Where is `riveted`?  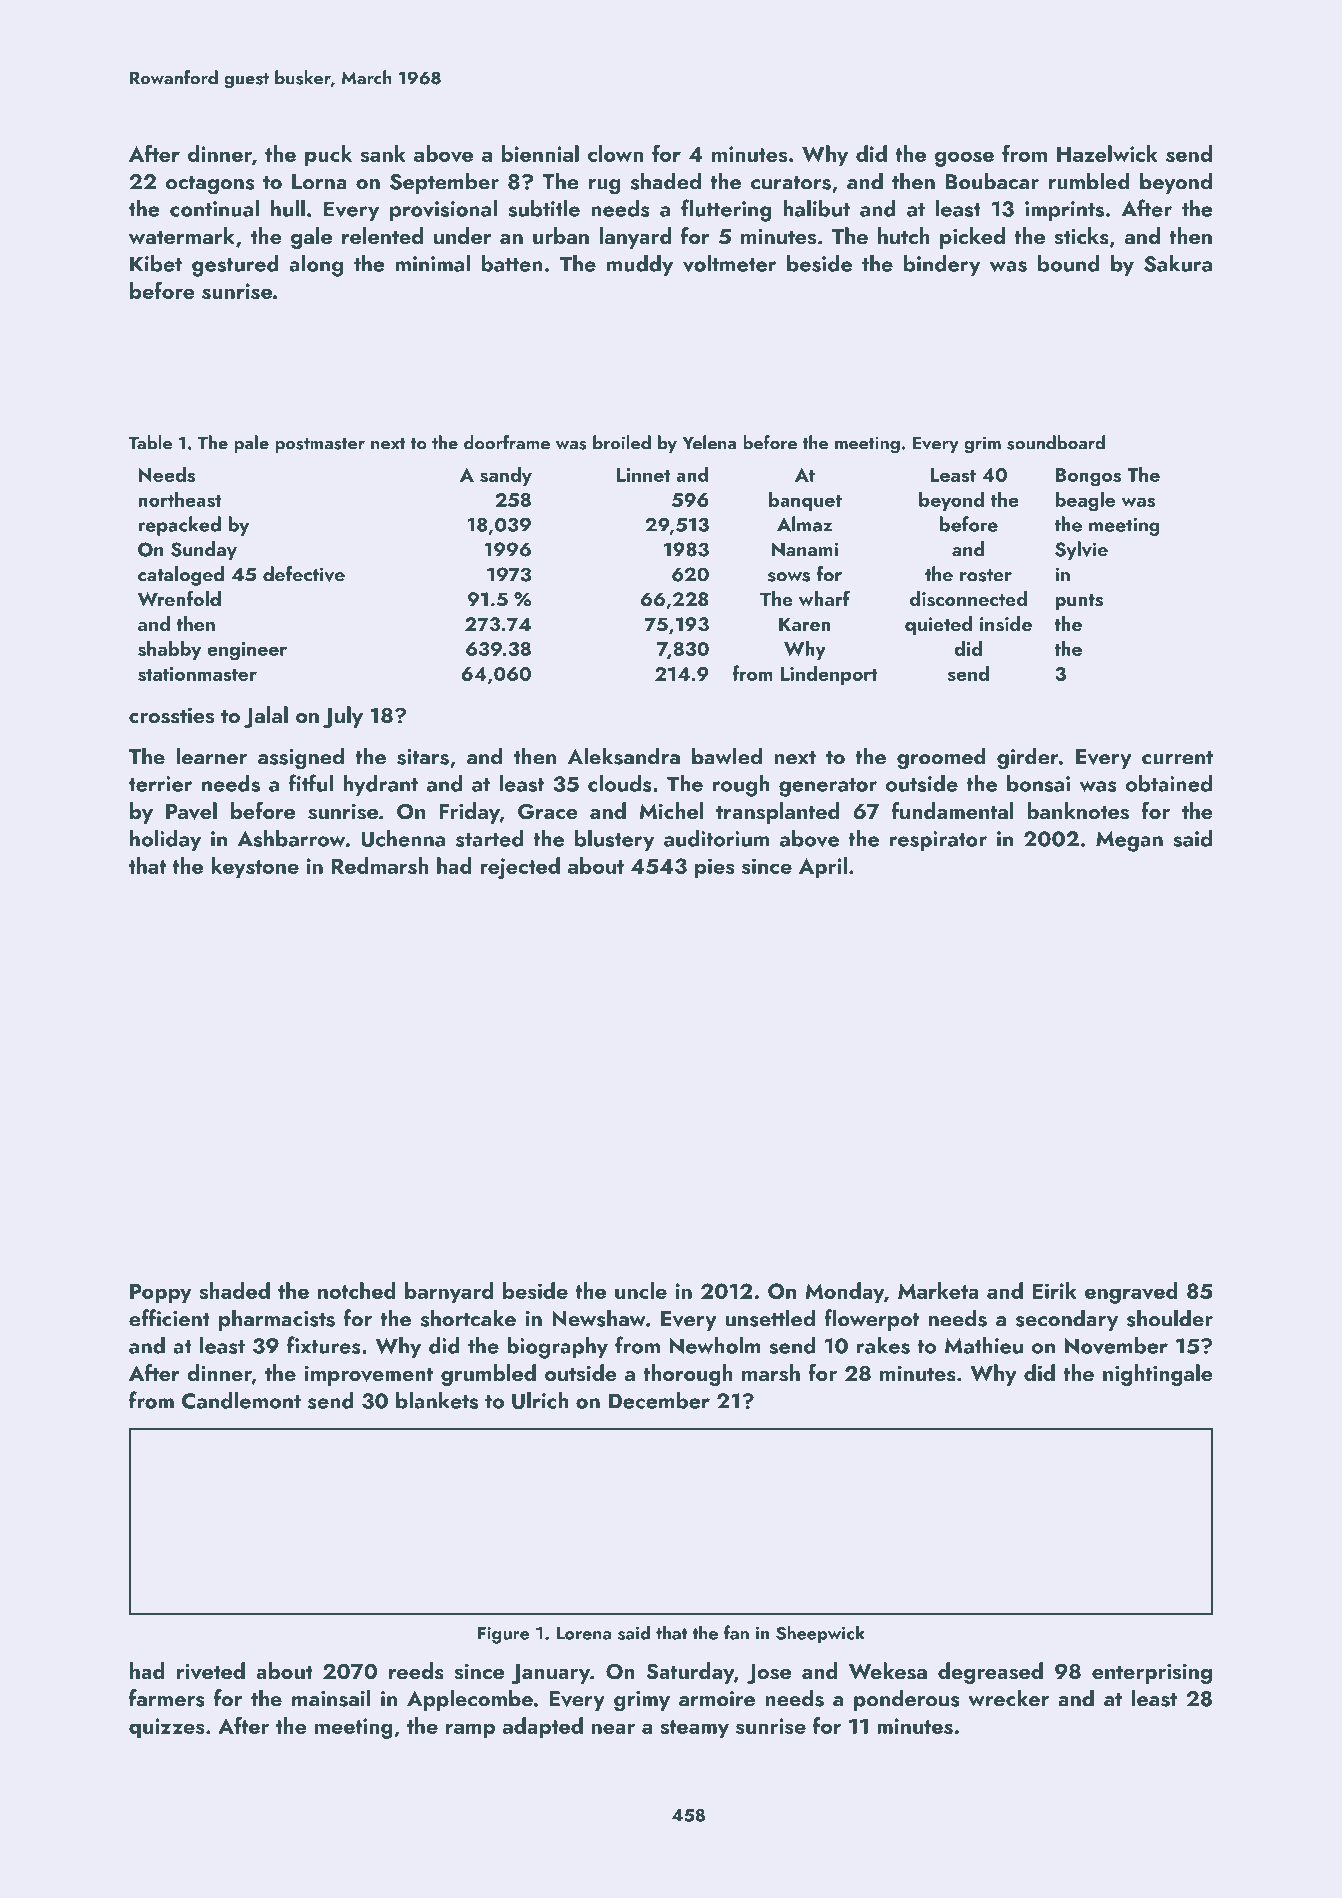 riveted is located at coordinates (211, 1671).
